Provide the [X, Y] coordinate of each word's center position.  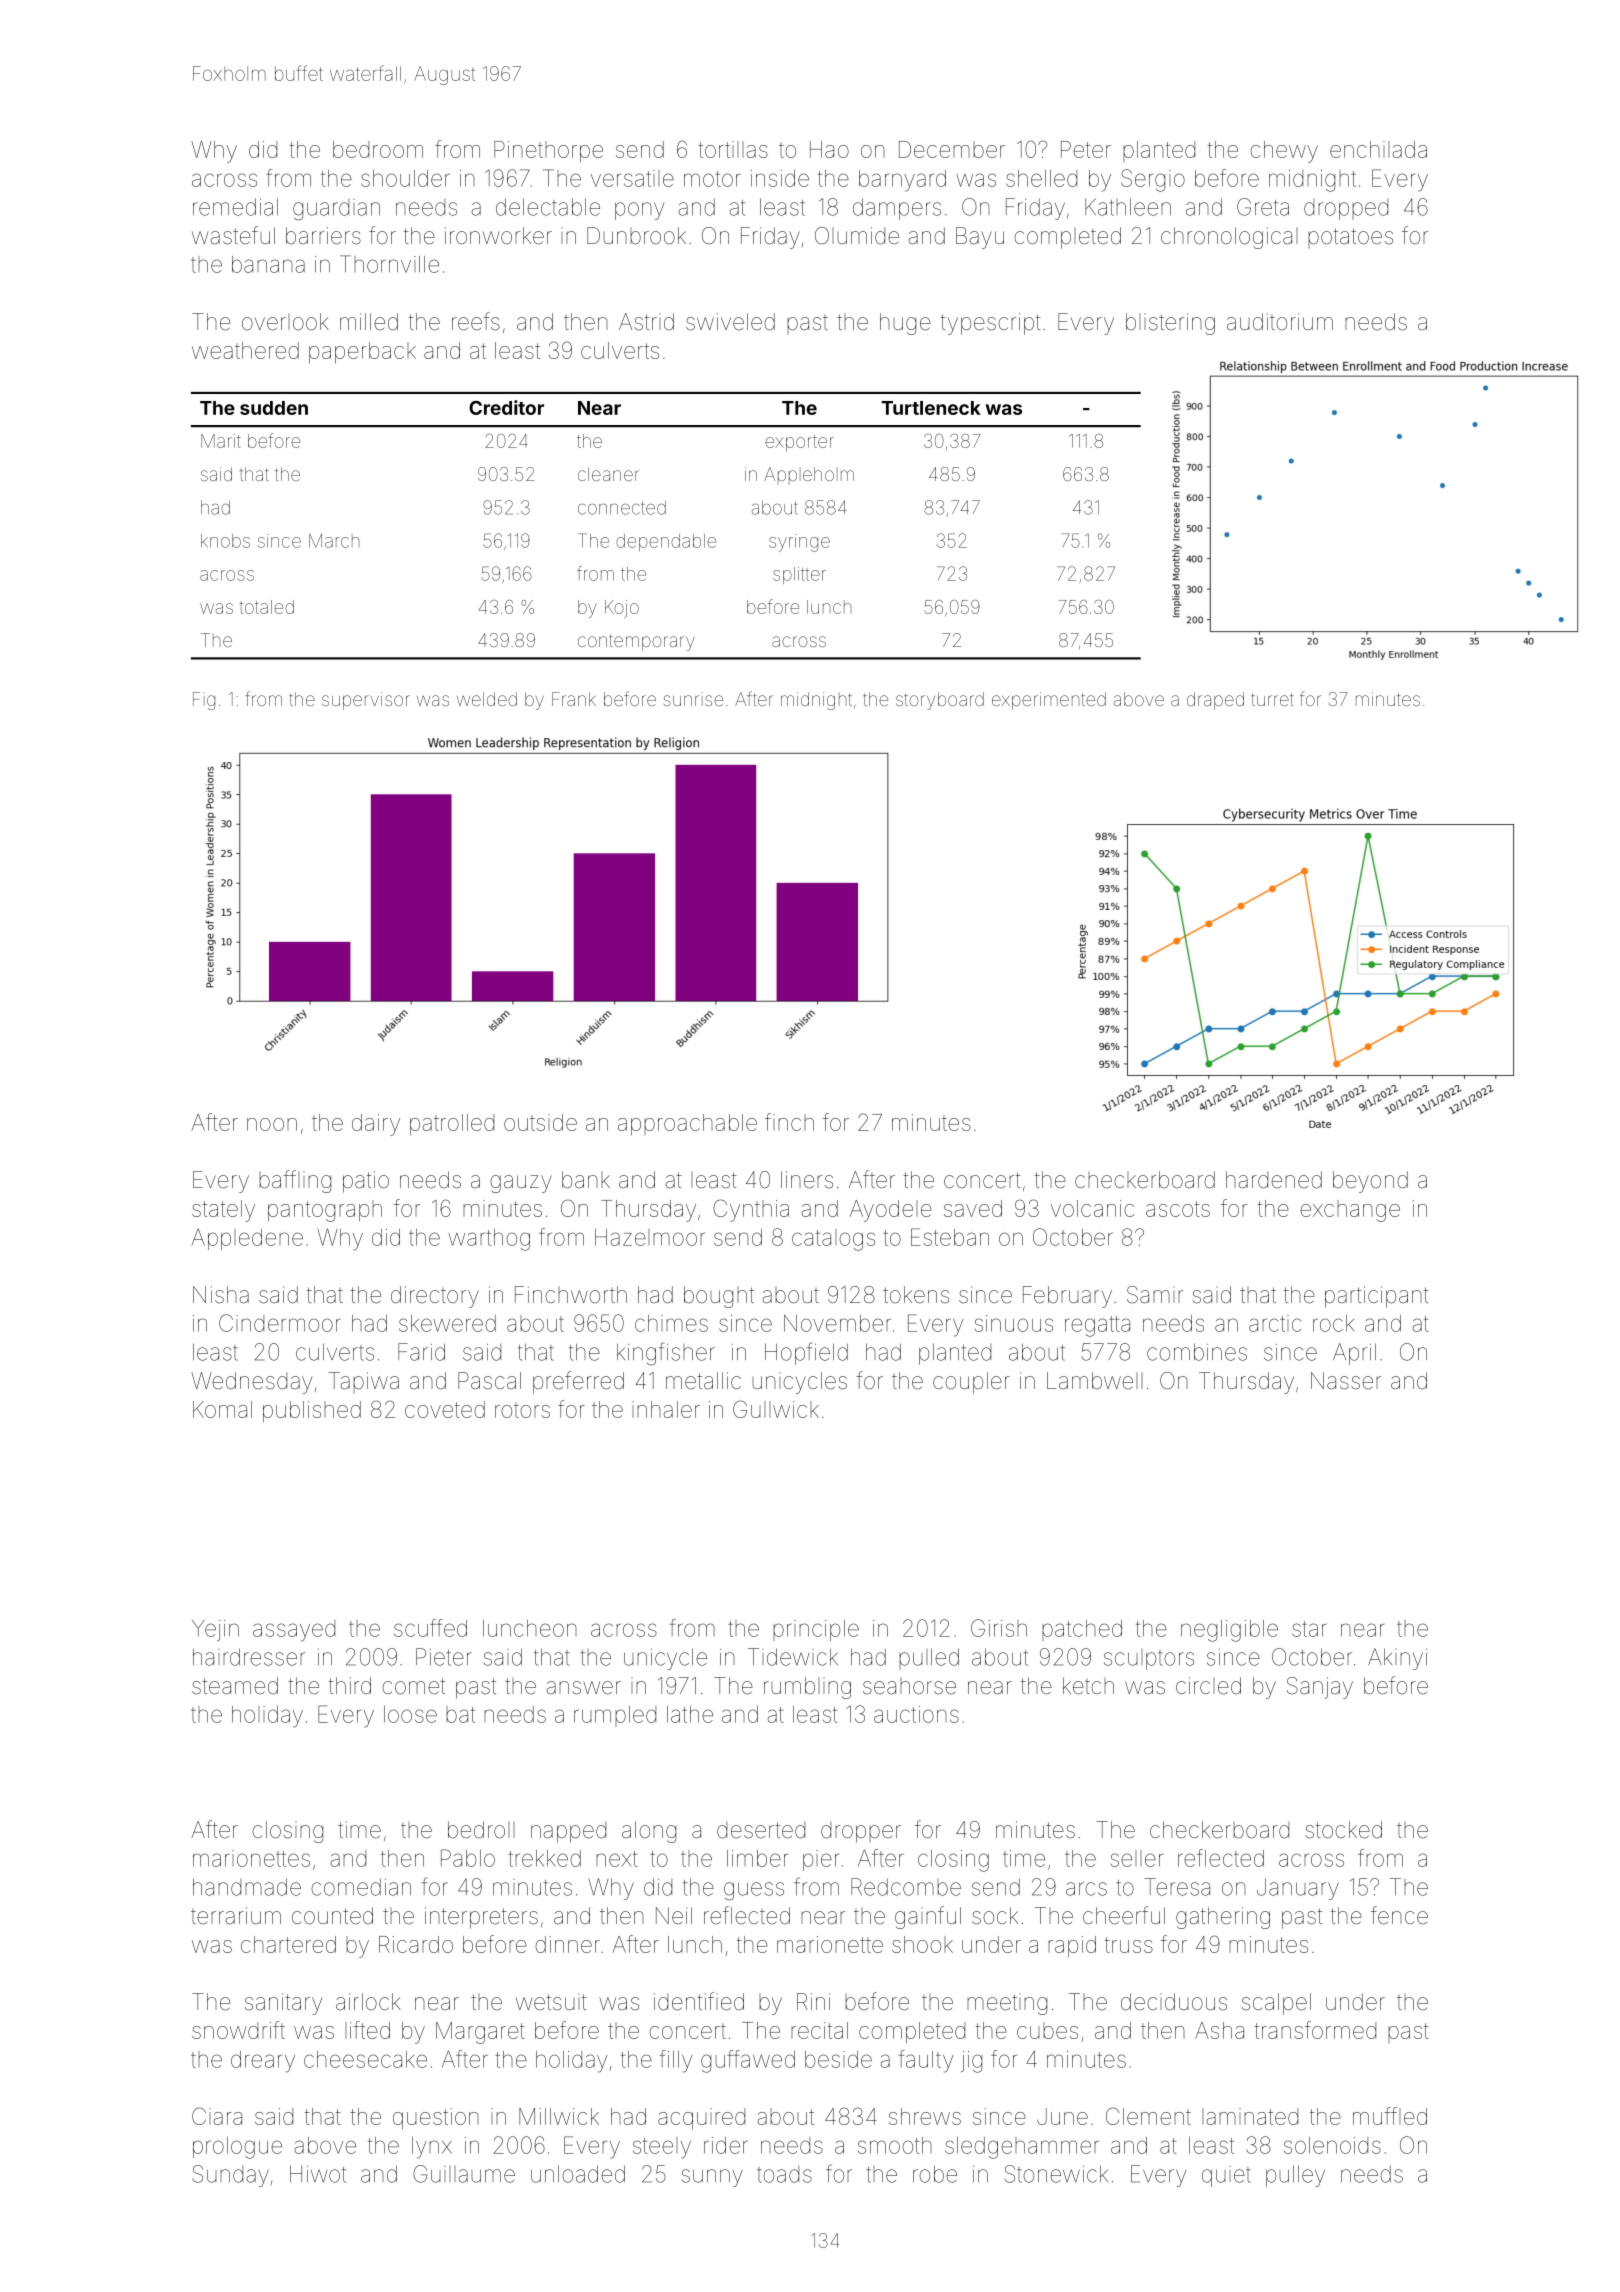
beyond [1370, 1182]
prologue [237, 2148]
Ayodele [891, 1211]
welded [487, 699]
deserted [761, 1830]
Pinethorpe [548, 151]
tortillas [733, 149]
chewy [1284, 152]
